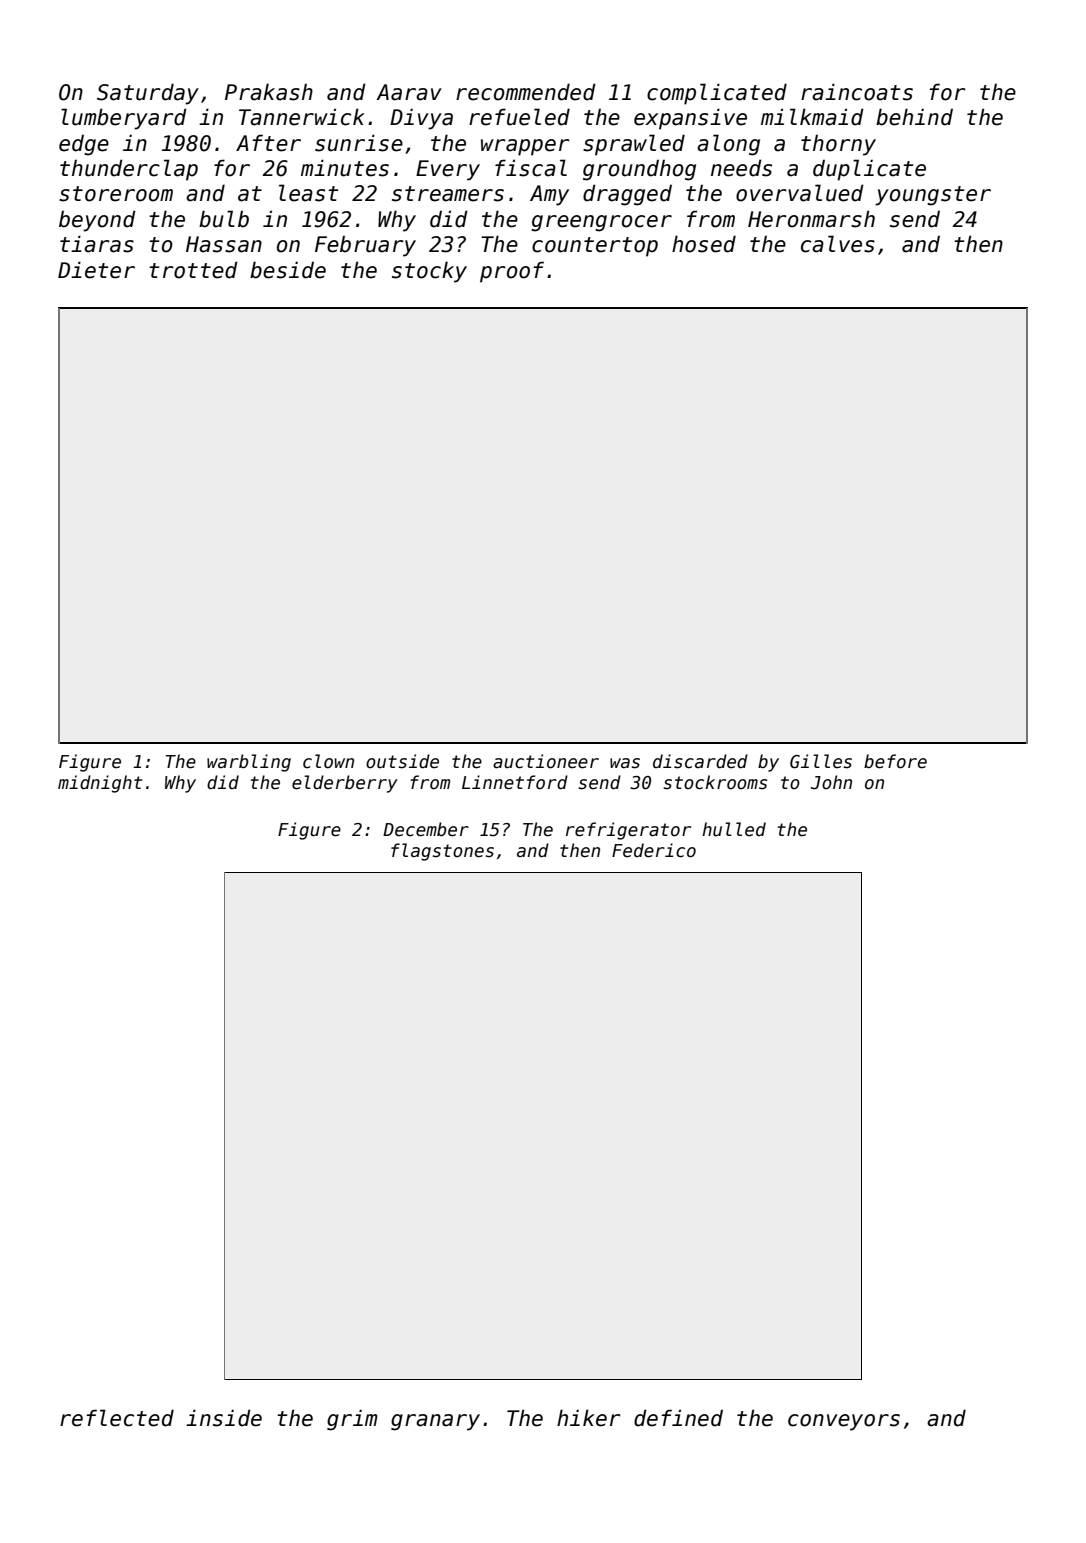 Image resolution: width=1086 pixels, height=1543 pixels. What do you see at coordinates (224, 1418) in the screenshot?
I see `inside` at bounding box center [224, 1418].
